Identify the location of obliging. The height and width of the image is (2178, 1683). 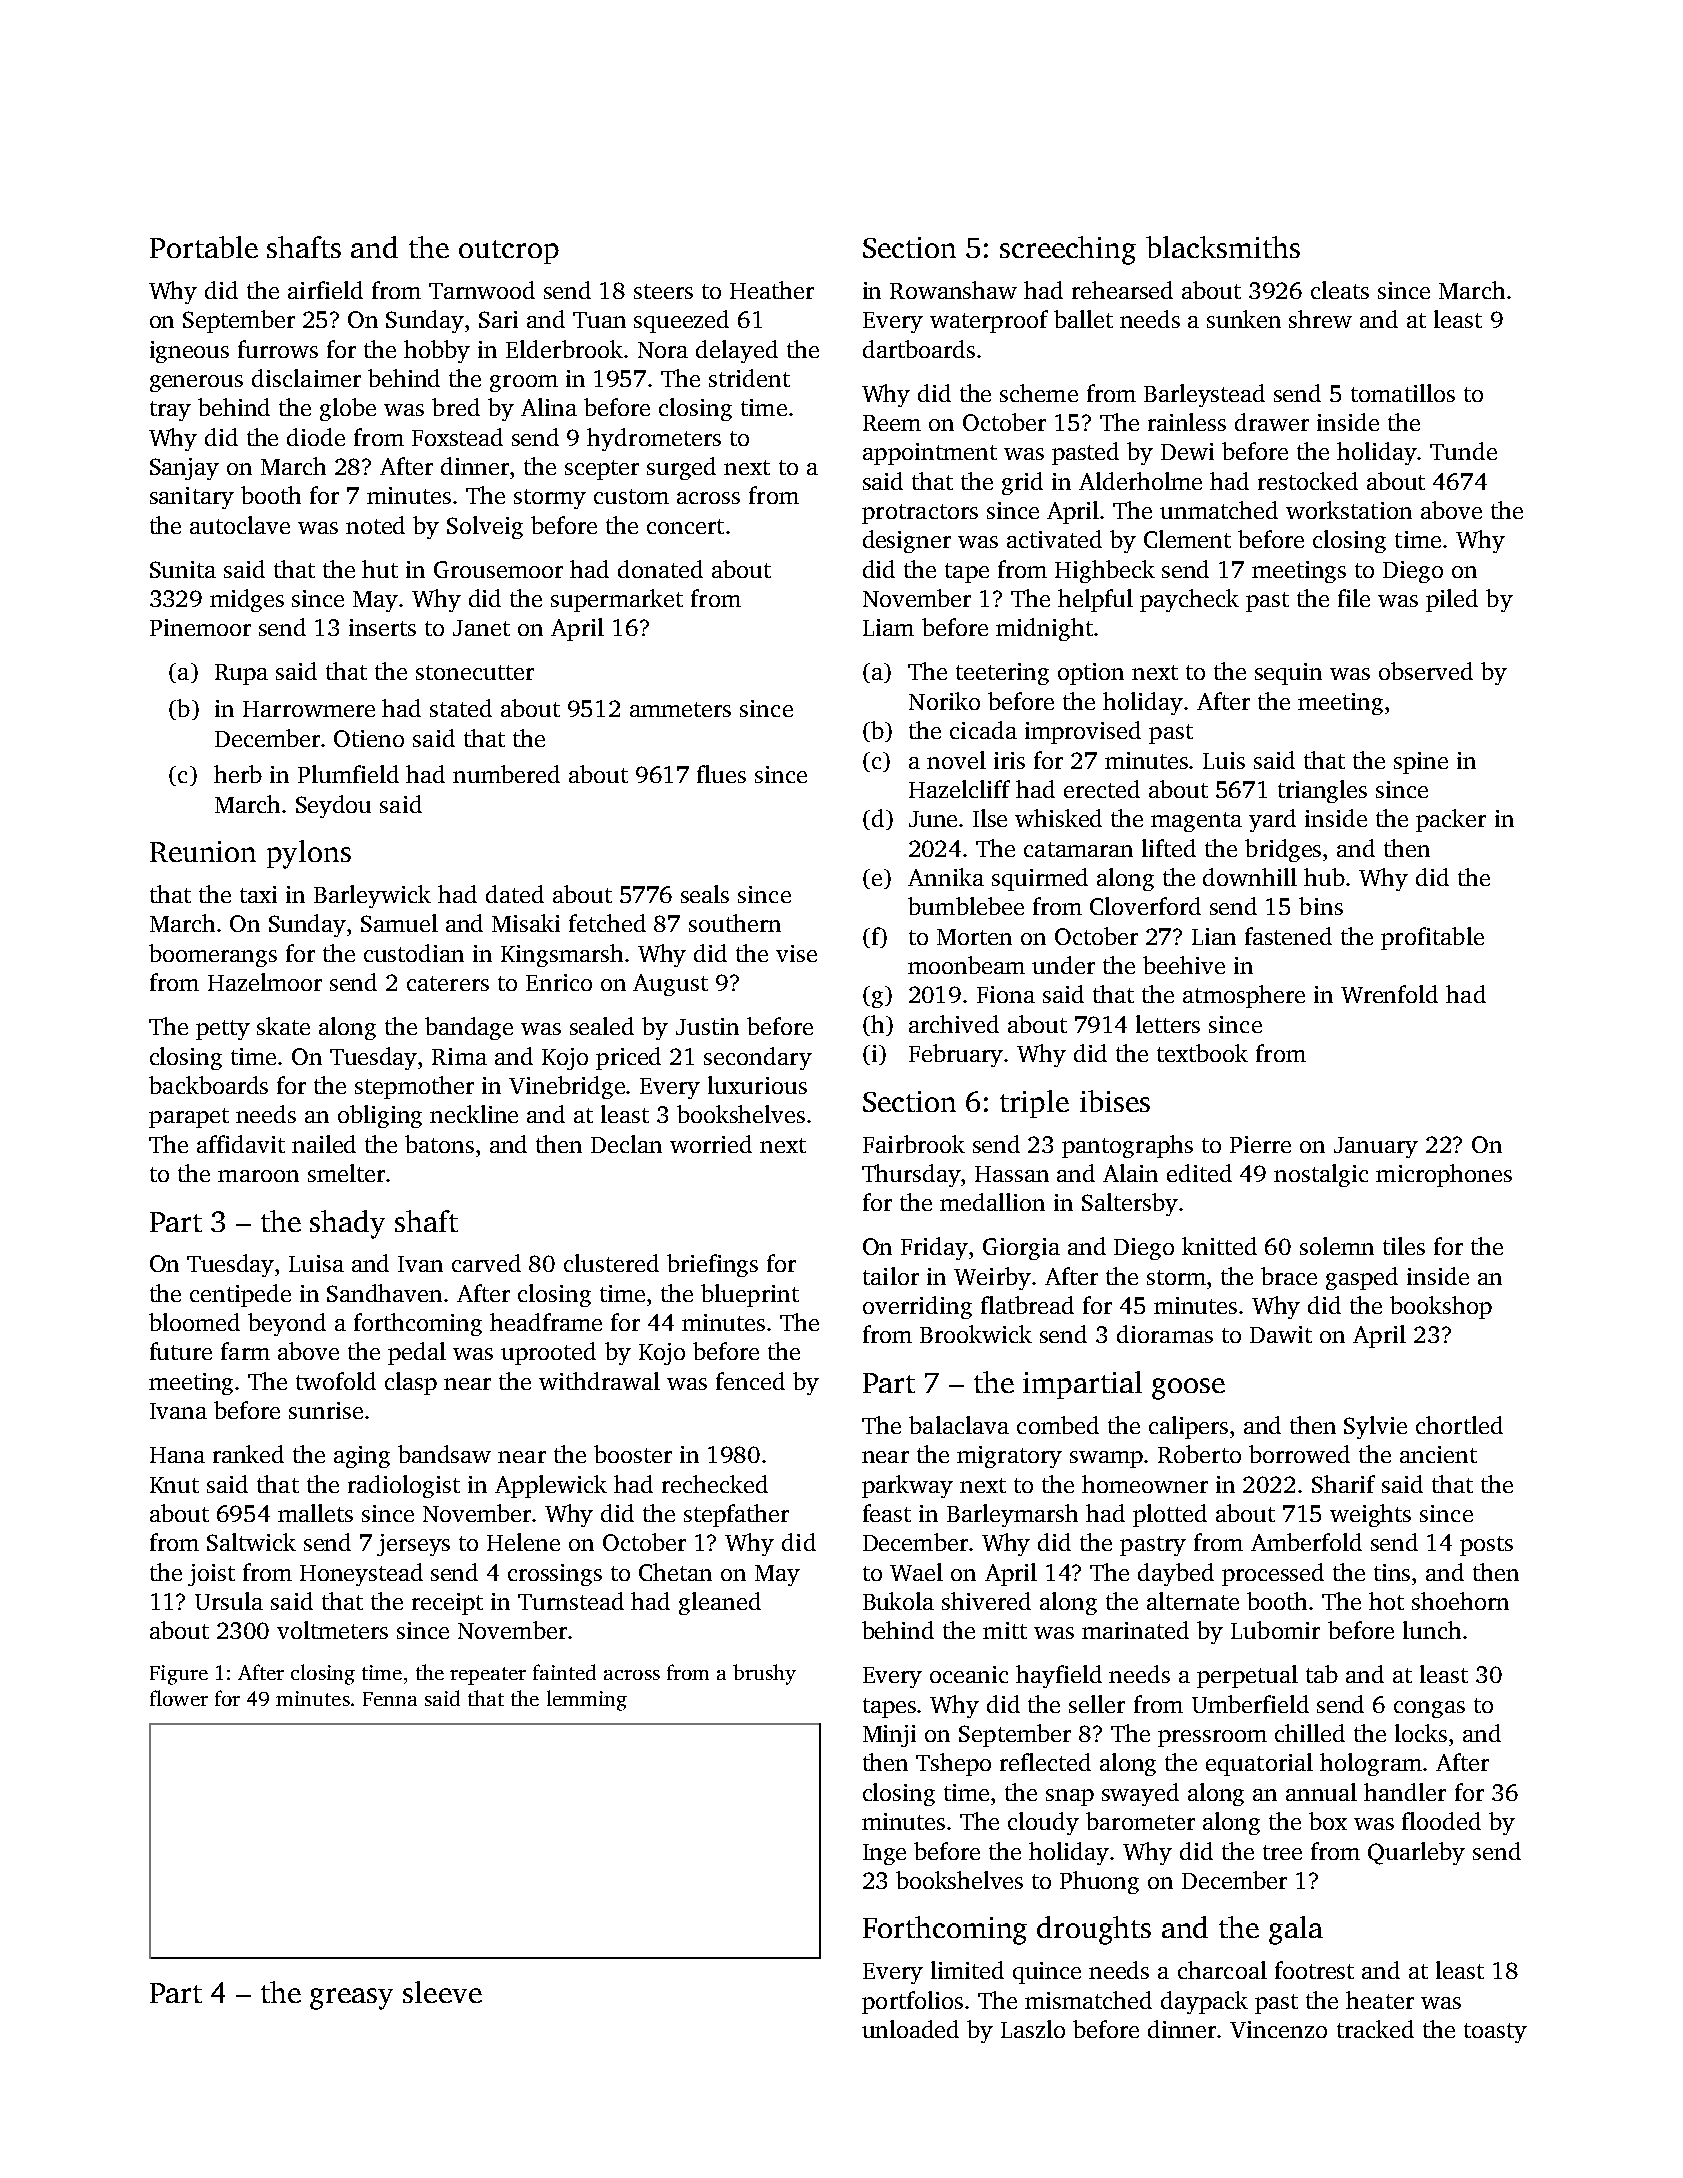
(380, 1116).
